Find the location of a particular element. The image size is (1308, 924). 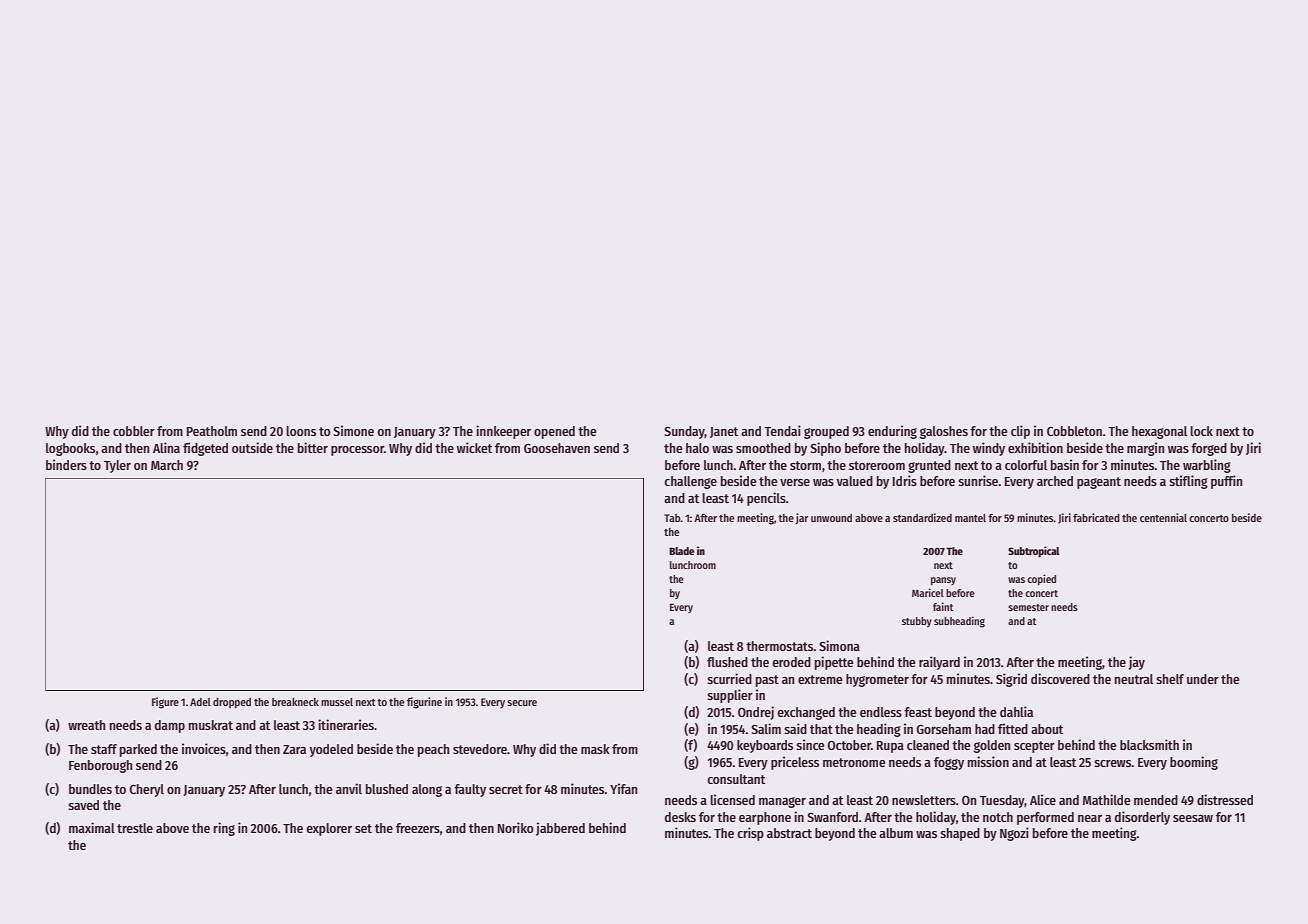

crisp is located at coordinates (750, 834).
